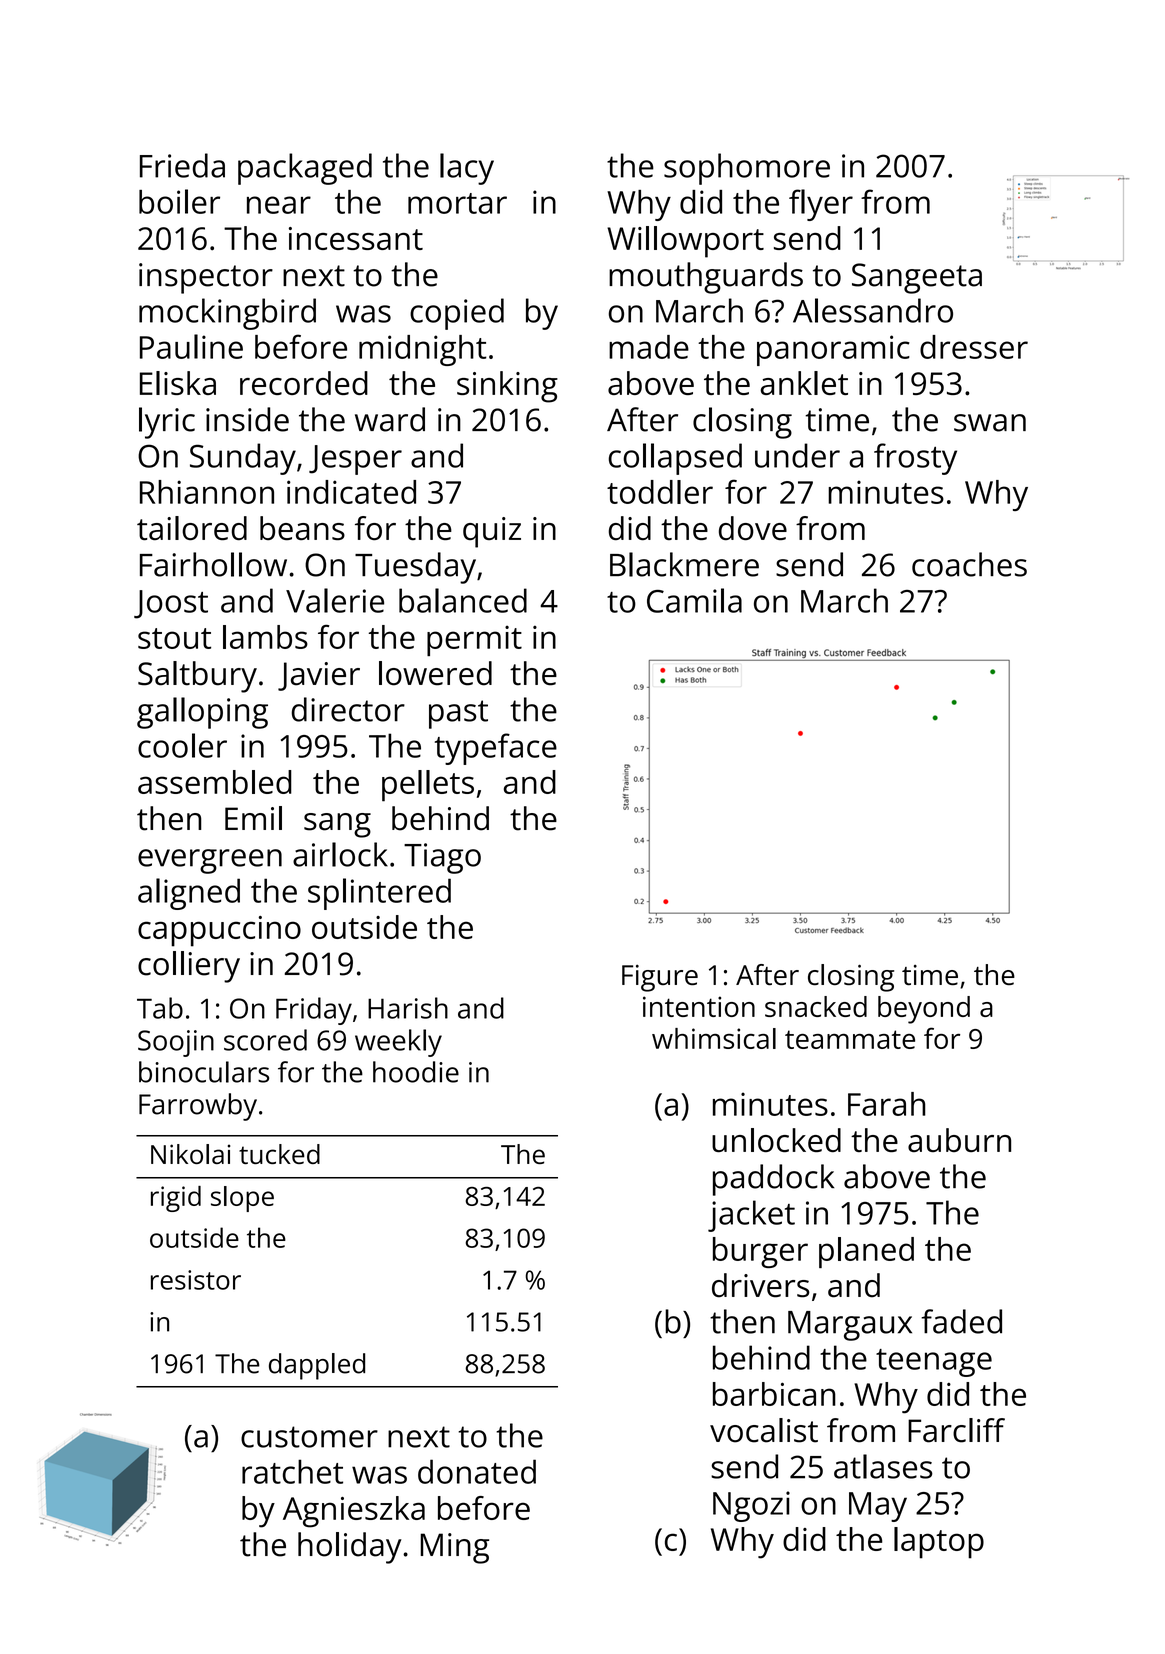 The image size is (1165, 1654). What do you see at coordinates (265, 637) in the page?
I see `lambs` at bounding box center [265, 637].
